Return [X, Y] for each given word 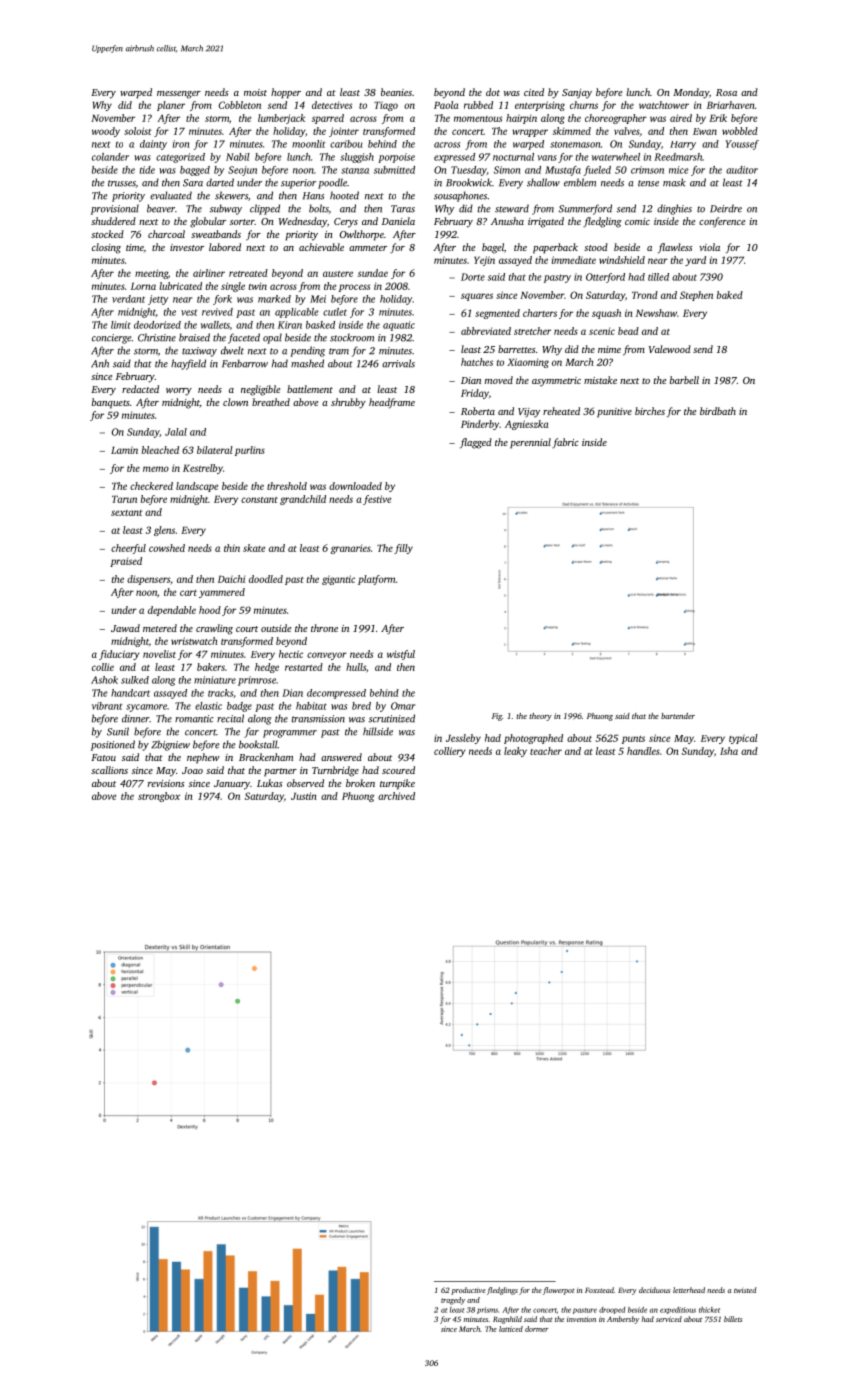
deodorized [157, 325]
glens [164, 531]
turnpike [397, 784]
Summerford [585, 209]
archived [396, 796]
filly [403, 549]
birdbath [718, 411]
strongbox [159, 797]
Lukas [269, 783]
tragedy [453, 1301]
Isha [729, 751]
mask [674, 182]
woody [106, 132]
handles [643, 751]
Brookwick [469, 182]
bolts [319, 208]
